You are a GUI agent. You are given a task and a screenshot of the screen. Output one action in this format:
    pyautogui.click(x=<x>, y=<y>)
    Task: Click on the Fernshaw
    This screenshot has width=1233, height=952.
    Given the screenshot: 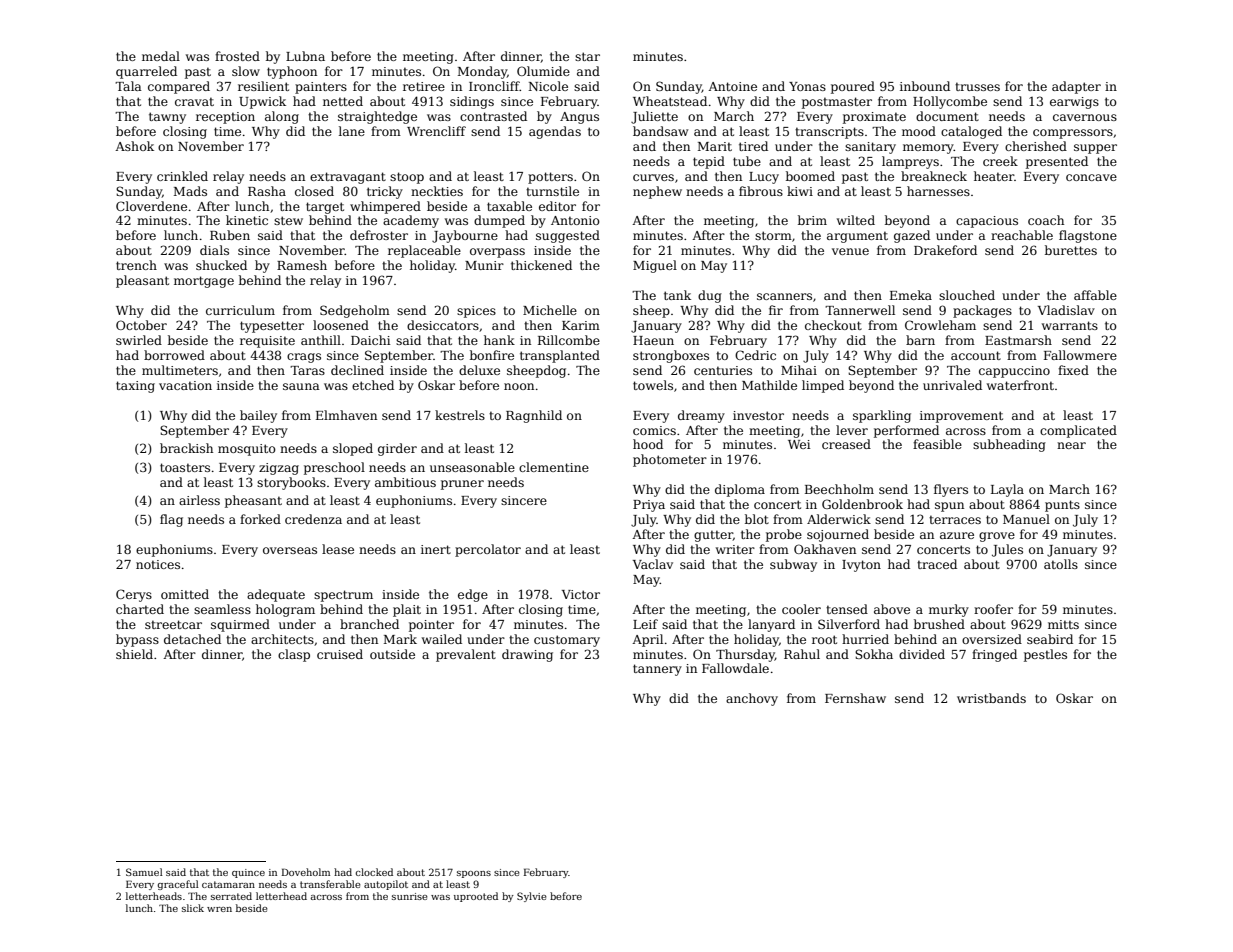 What is the action you would take?
    pyautogui.click(x=855, y=698)
